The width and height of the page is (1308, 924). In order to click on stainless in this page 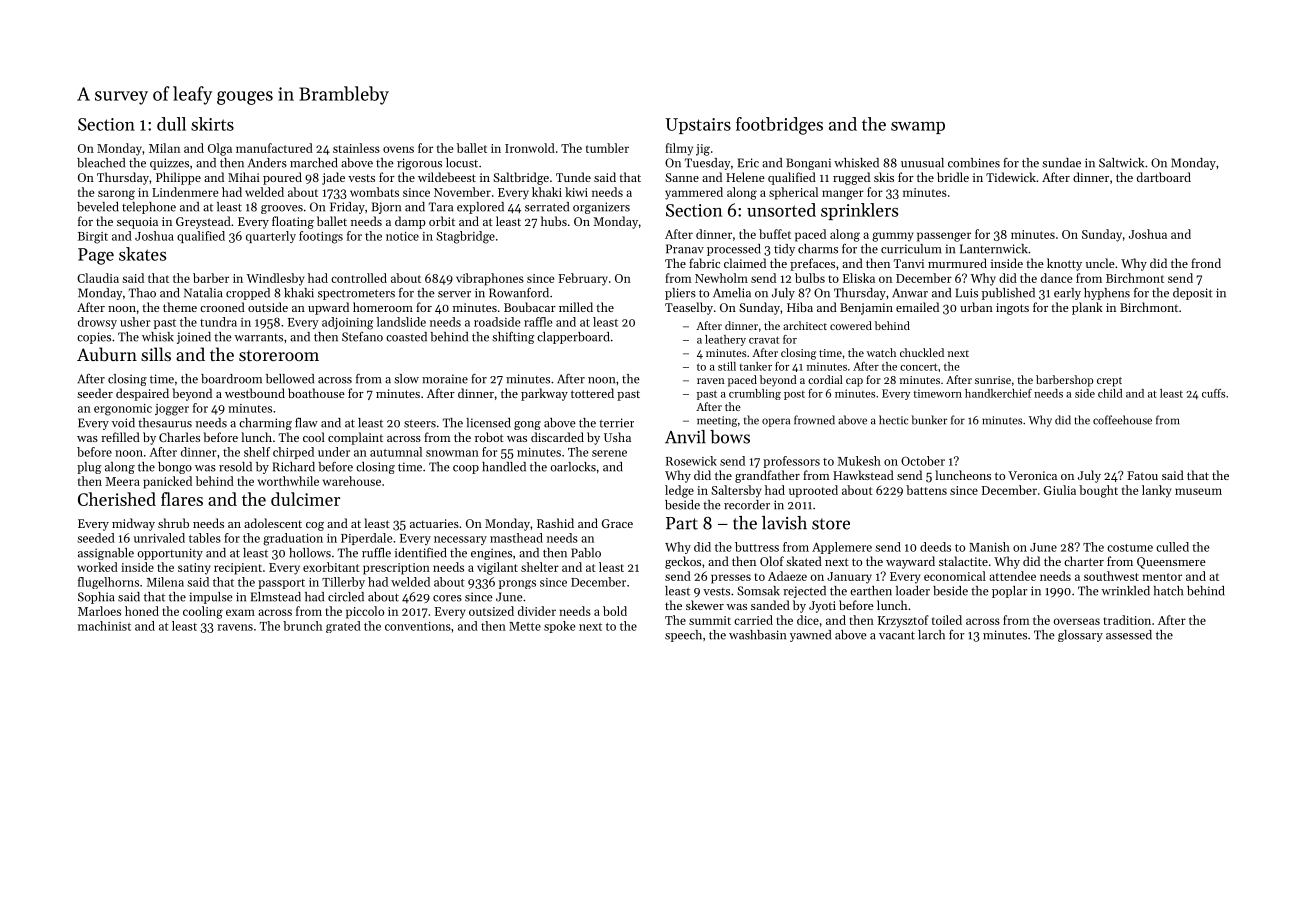, I will do `click(356, 148)`.
